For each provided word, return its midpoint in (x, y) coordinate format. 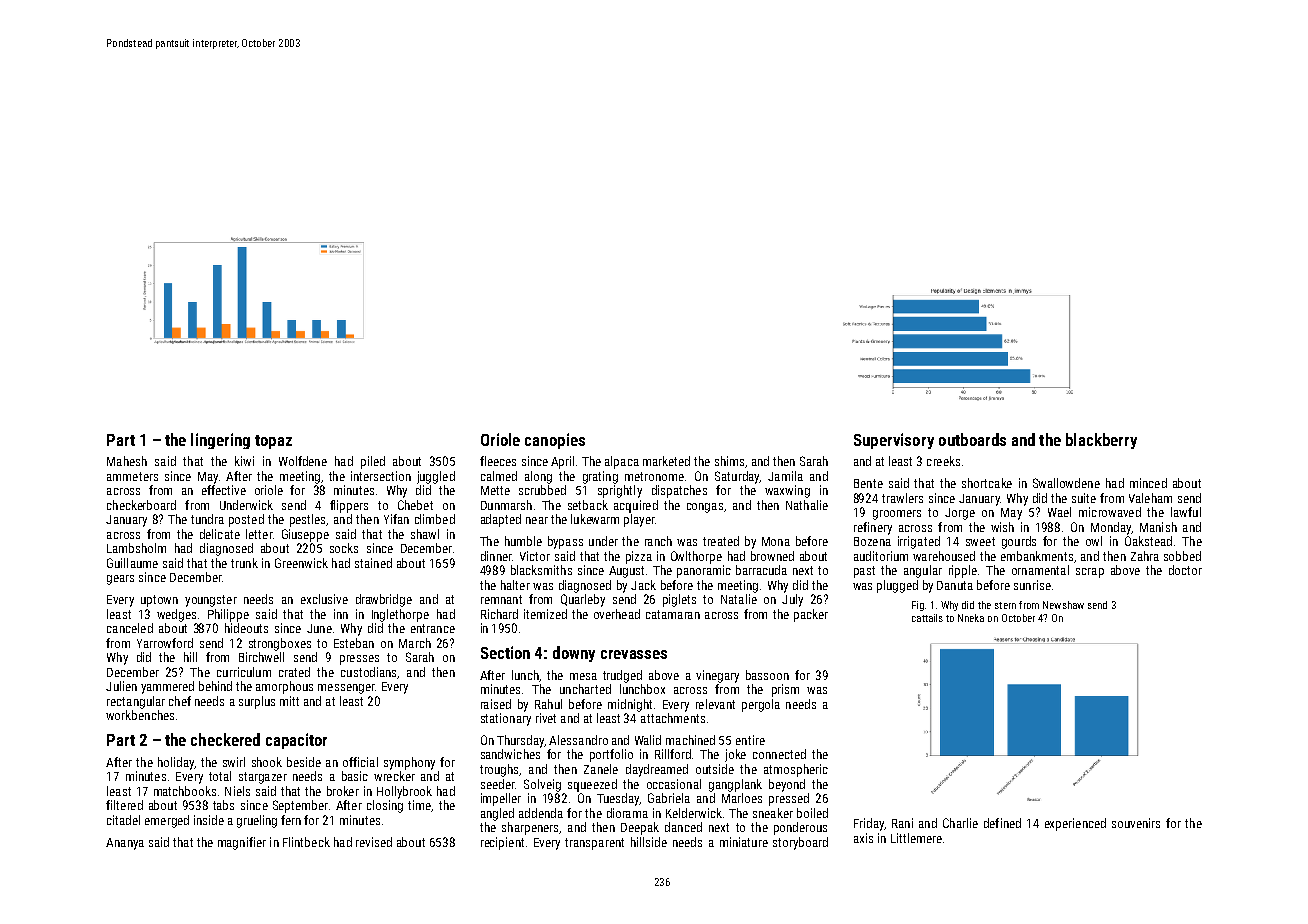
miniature (744, 842)
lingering (220, 441)
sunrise (1032, 585)
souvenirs (1136, 823)
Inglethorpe (400, 615)
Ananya (125, 844)
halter (515, 585)
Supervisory (894, 441)
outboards (972, 439)
